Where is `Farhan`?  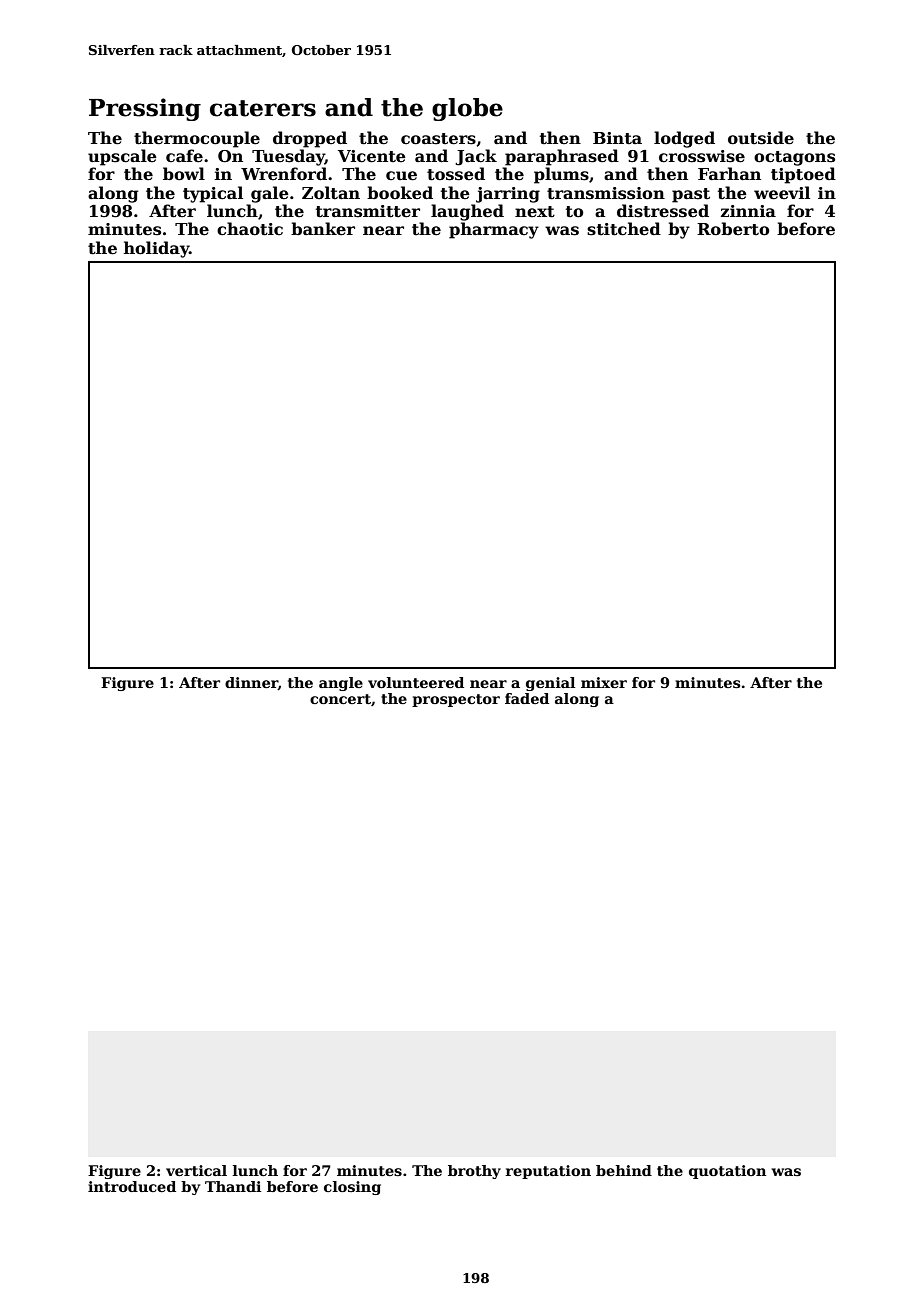 Farhan is located at coordinates (729, 173).
